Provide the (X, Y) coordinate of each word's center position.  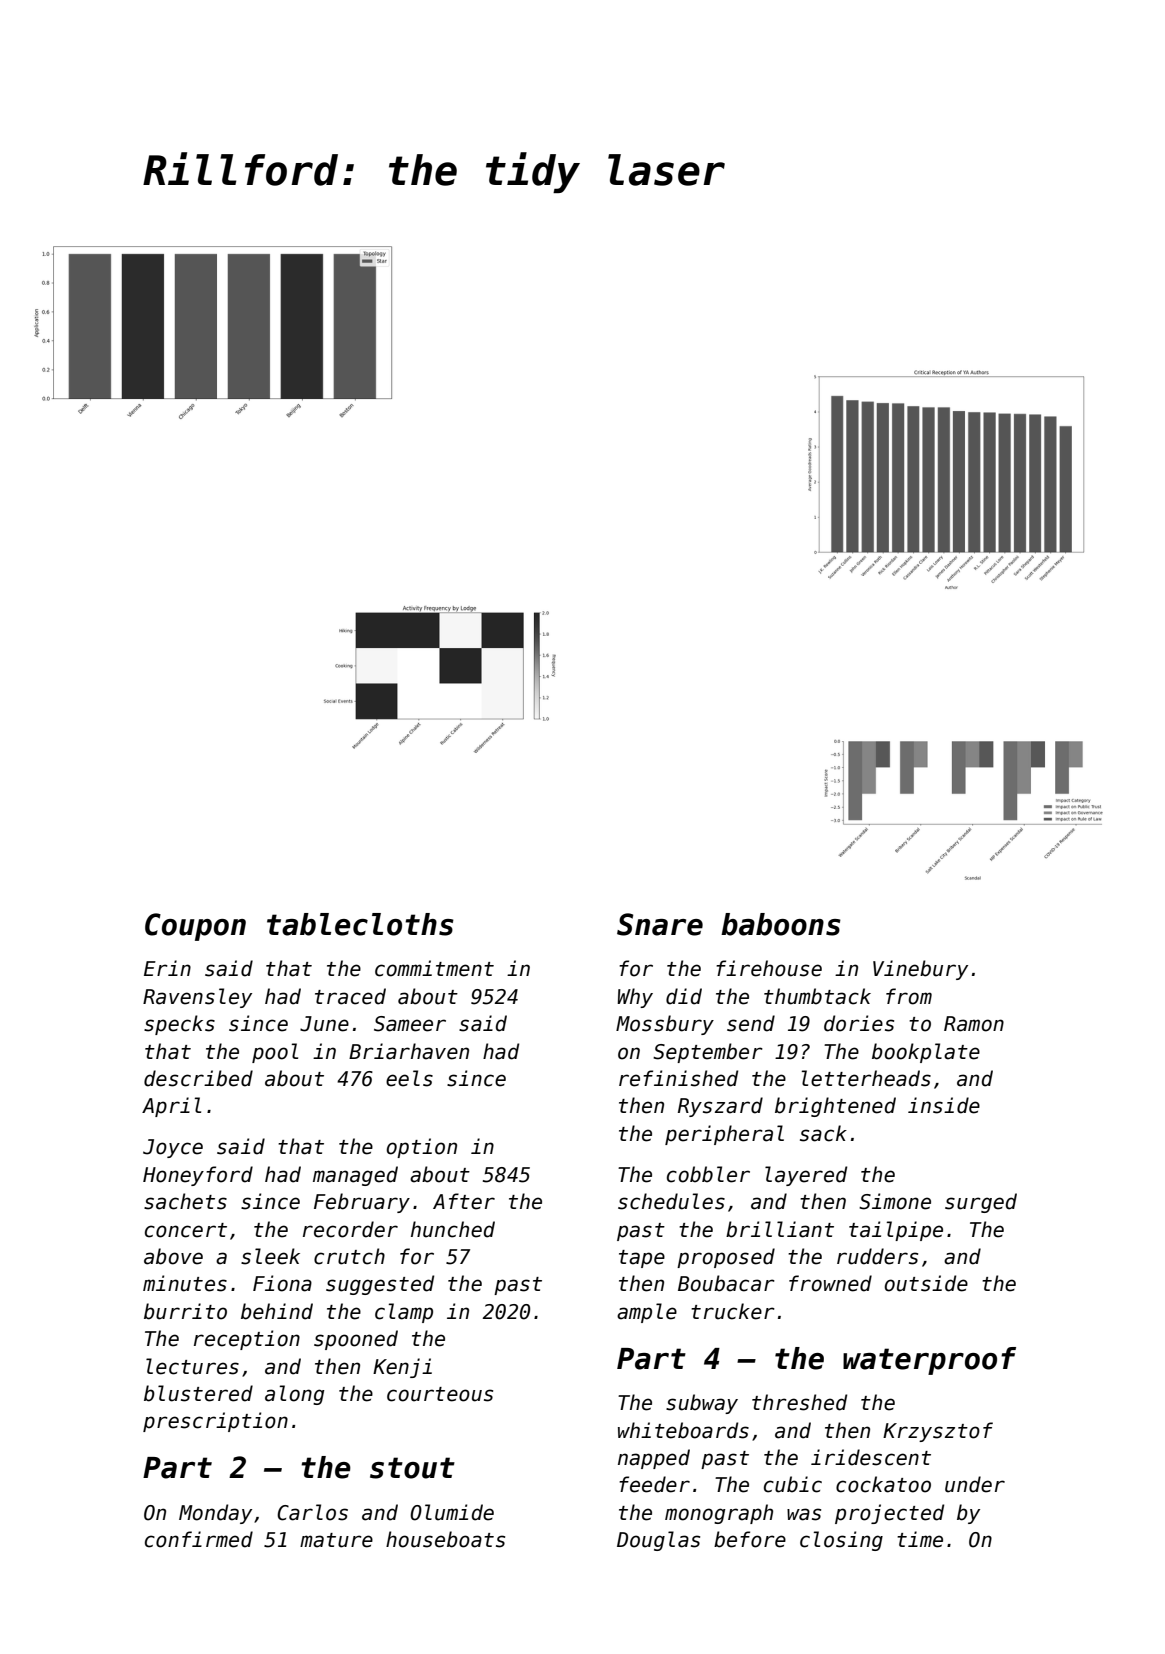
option (422, 1148)
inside (944, 1105)
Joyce (173, 1148)
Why (635, 998)
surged (981, 1203)
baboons (781, 924)
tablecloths (360, 924)
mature (336, 1540)
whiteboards (683, 1430)
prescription (215, 1422)
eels (409, 1078)
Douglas (658, 1541)
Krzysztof (938, 1432)
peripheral (724, 1135)
